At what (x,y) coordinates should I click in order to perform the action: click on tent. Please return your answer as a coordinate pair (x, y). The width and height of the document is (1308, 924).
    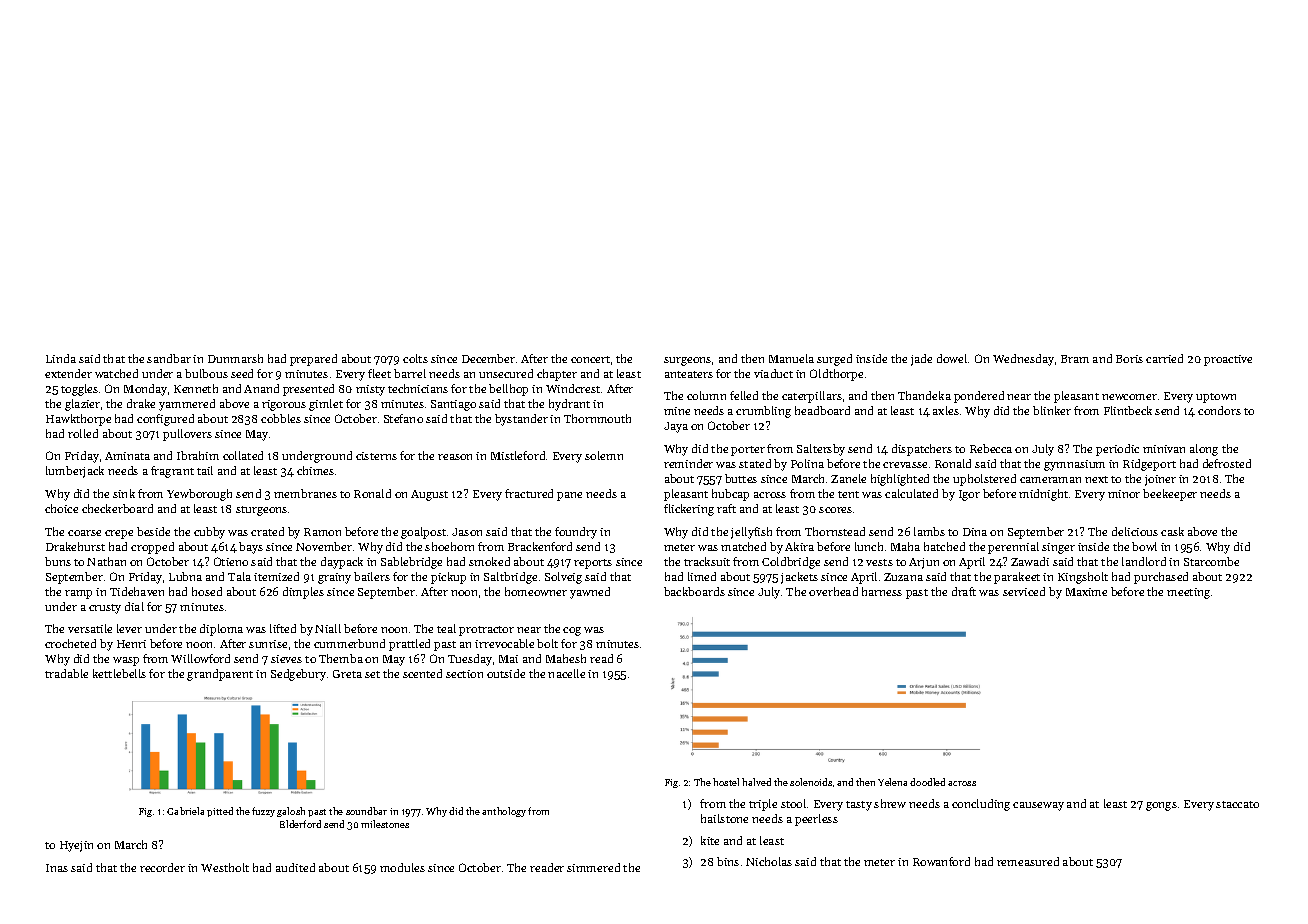
    Looking at the image, I should click on (848, 494).
